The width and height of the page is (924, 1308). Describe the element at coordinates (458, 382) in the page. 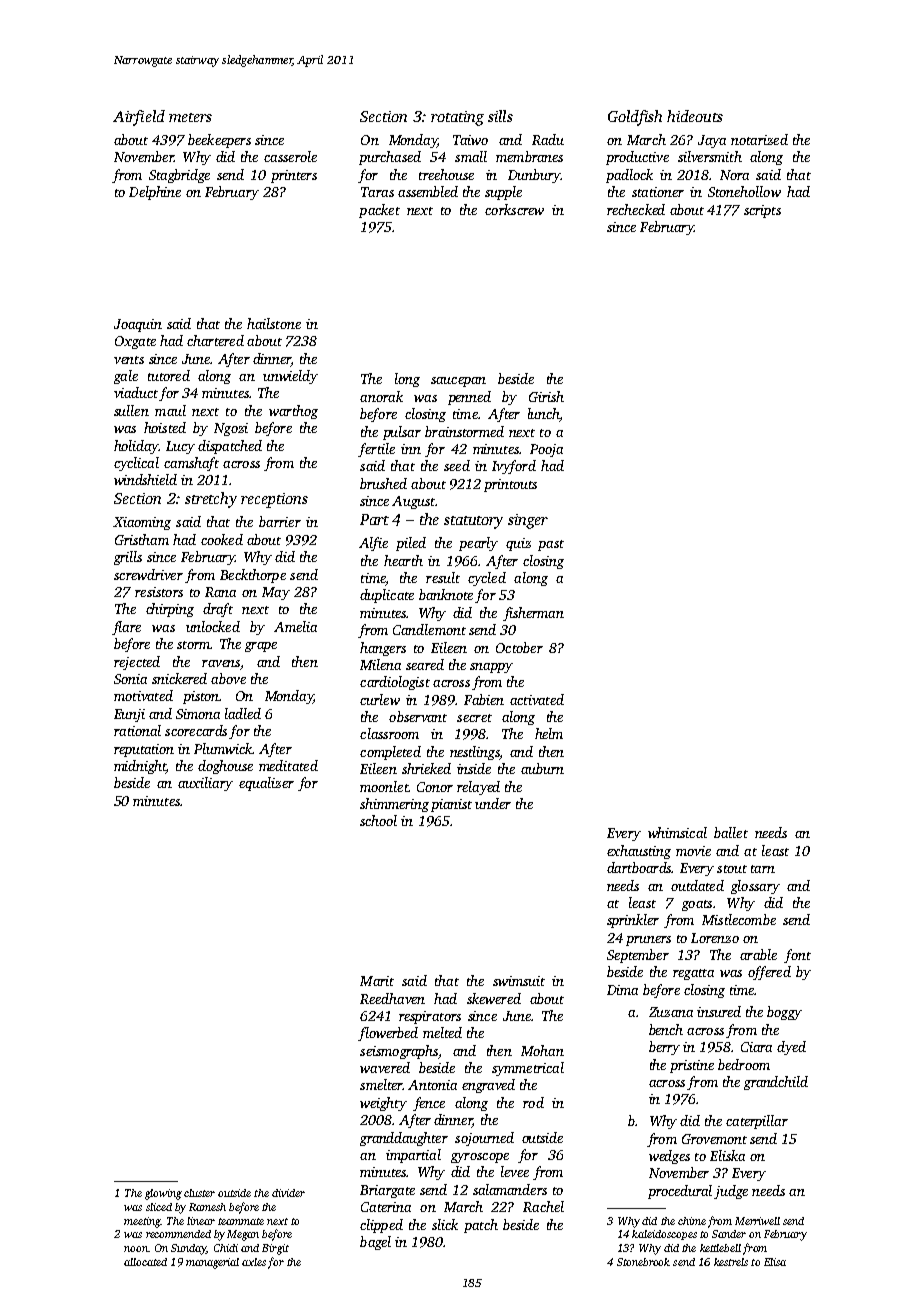

I see `saucepan` at that location.
